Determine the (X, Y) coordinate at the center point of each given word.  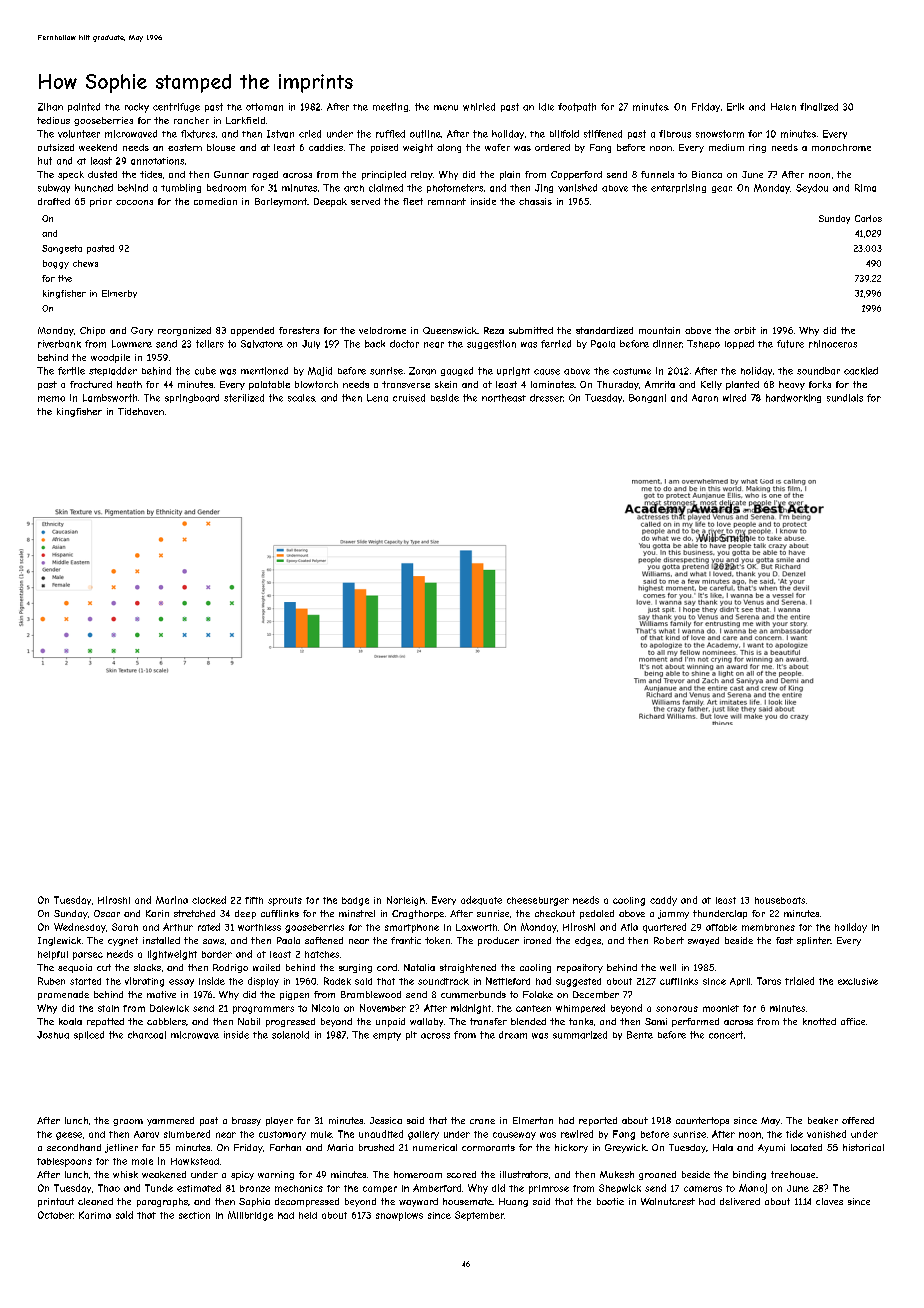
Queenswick (450, 330)
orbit (745, 330)
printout (56, 1202)
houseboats (780, 900)
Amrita (660, 384)
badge (355, 901)
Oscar (107, 913)
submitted (531, 330)
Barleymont (281, 202)
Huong (513, 1202)
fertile (71, 371)
